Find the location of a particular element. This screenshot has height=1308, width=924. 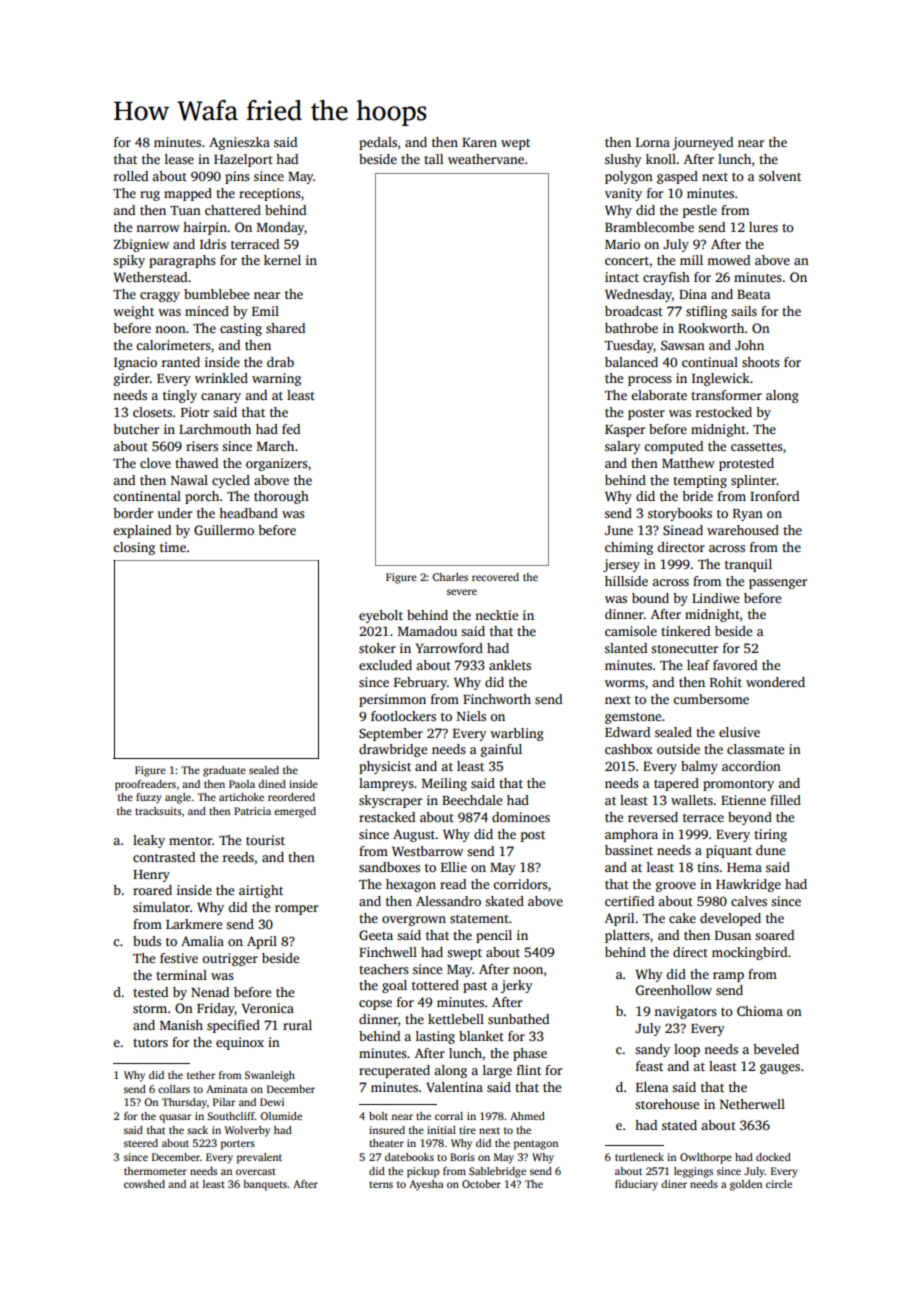

Manish is located at coordinates (181, 1025).
